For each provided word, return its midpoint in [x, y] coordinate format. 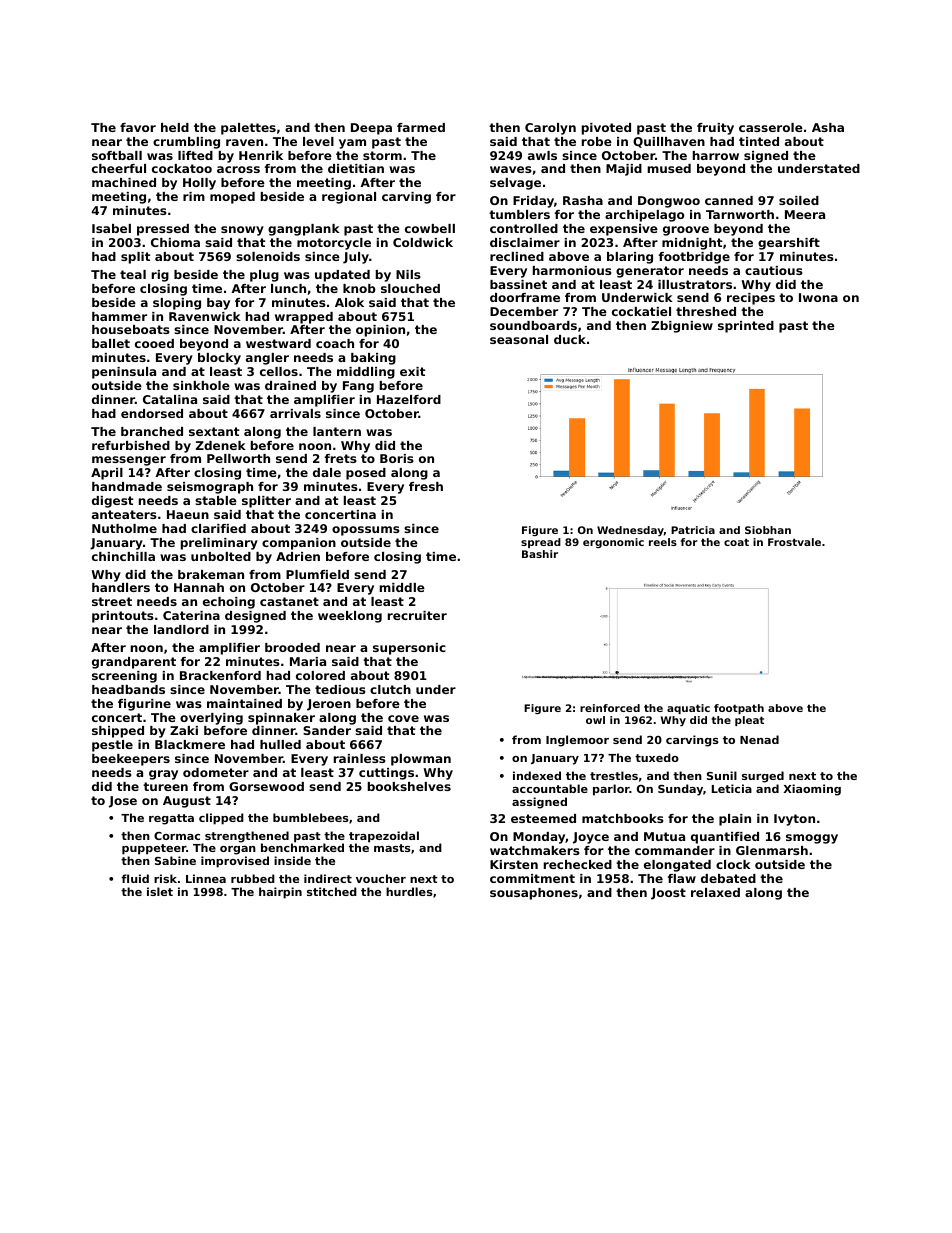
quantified [725, 838]
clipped [221, 819]
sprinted [746, 327]
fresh [426, 486]
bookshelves [409, 786]
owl [595, 720]
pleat [749, 721]
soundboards [533, 325]
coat [736, 542]
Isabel [111, 228]
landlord [181, 629]
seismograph [210, 488]
